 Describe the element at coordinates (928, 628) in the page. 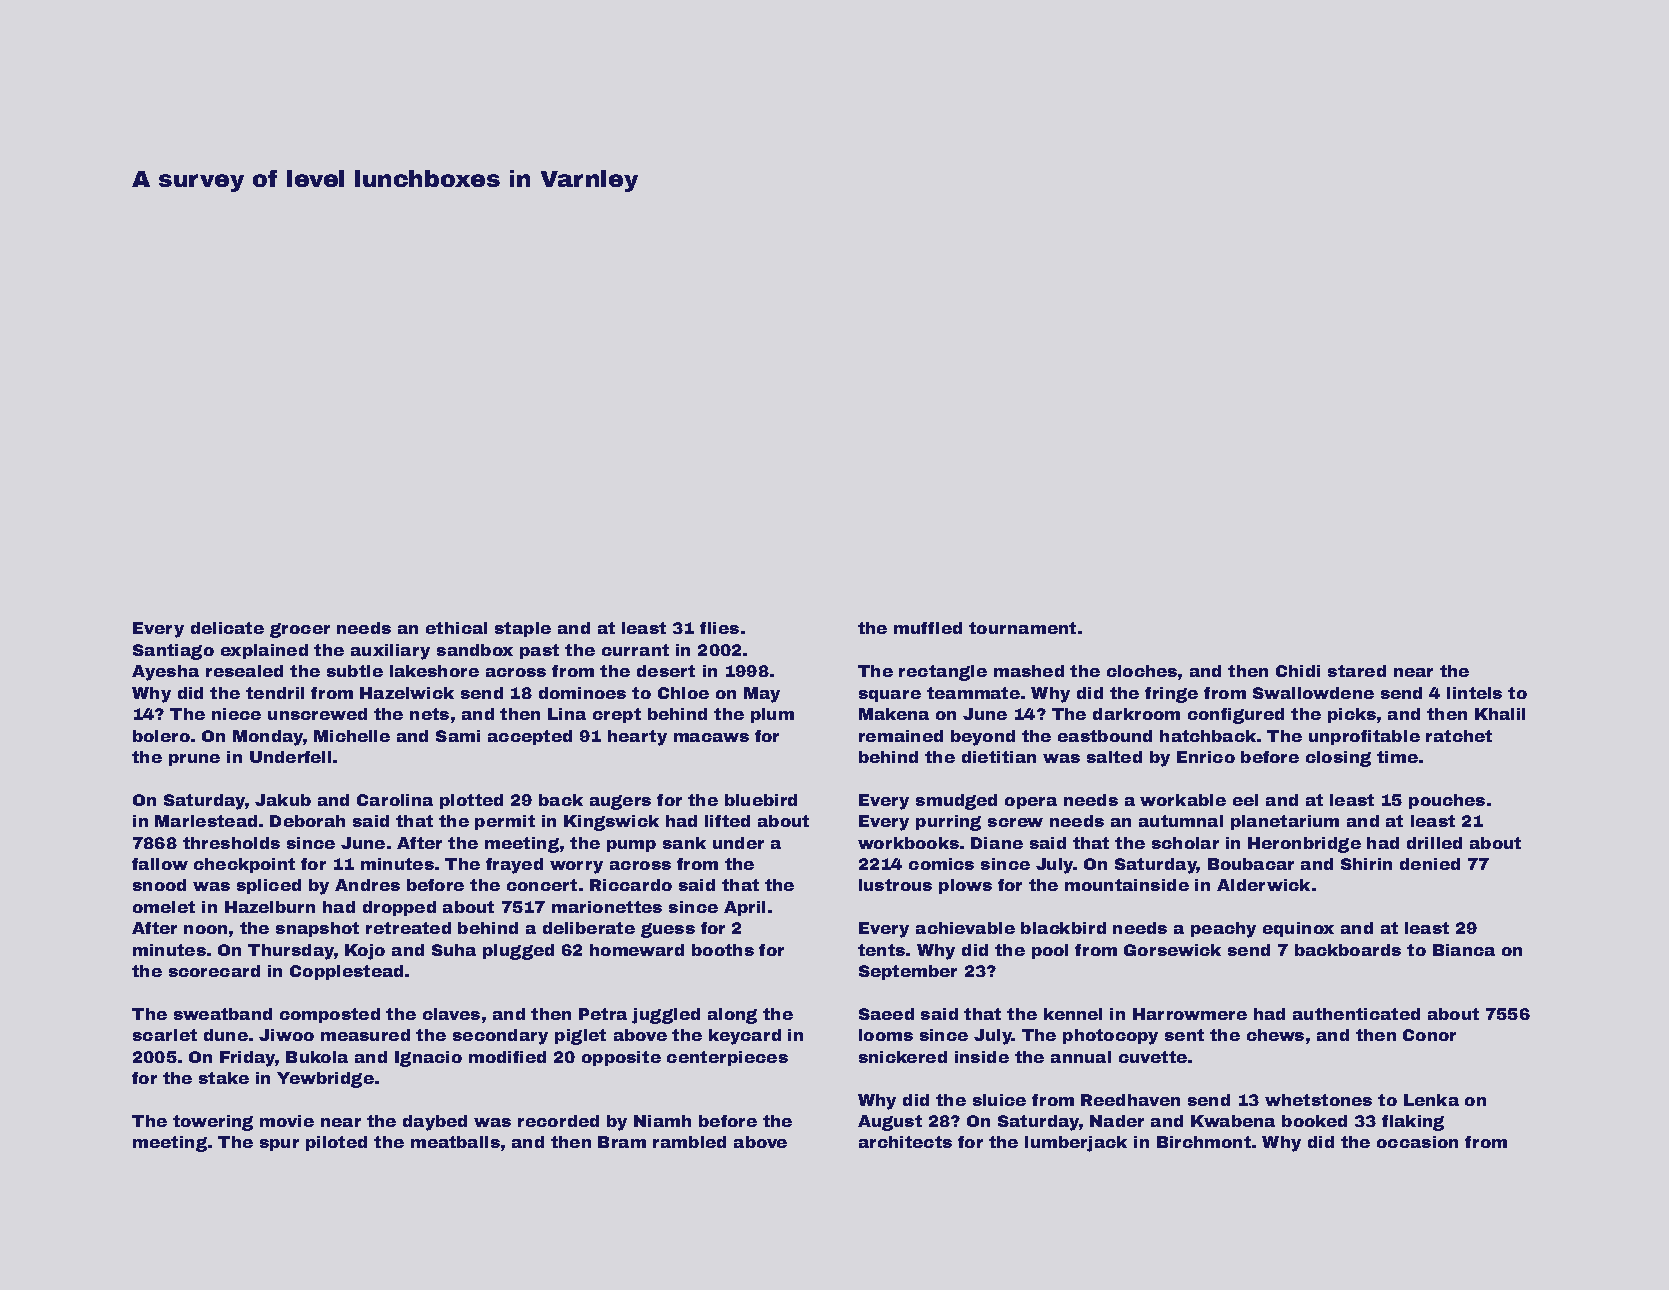

I see `muffled` at that location.
